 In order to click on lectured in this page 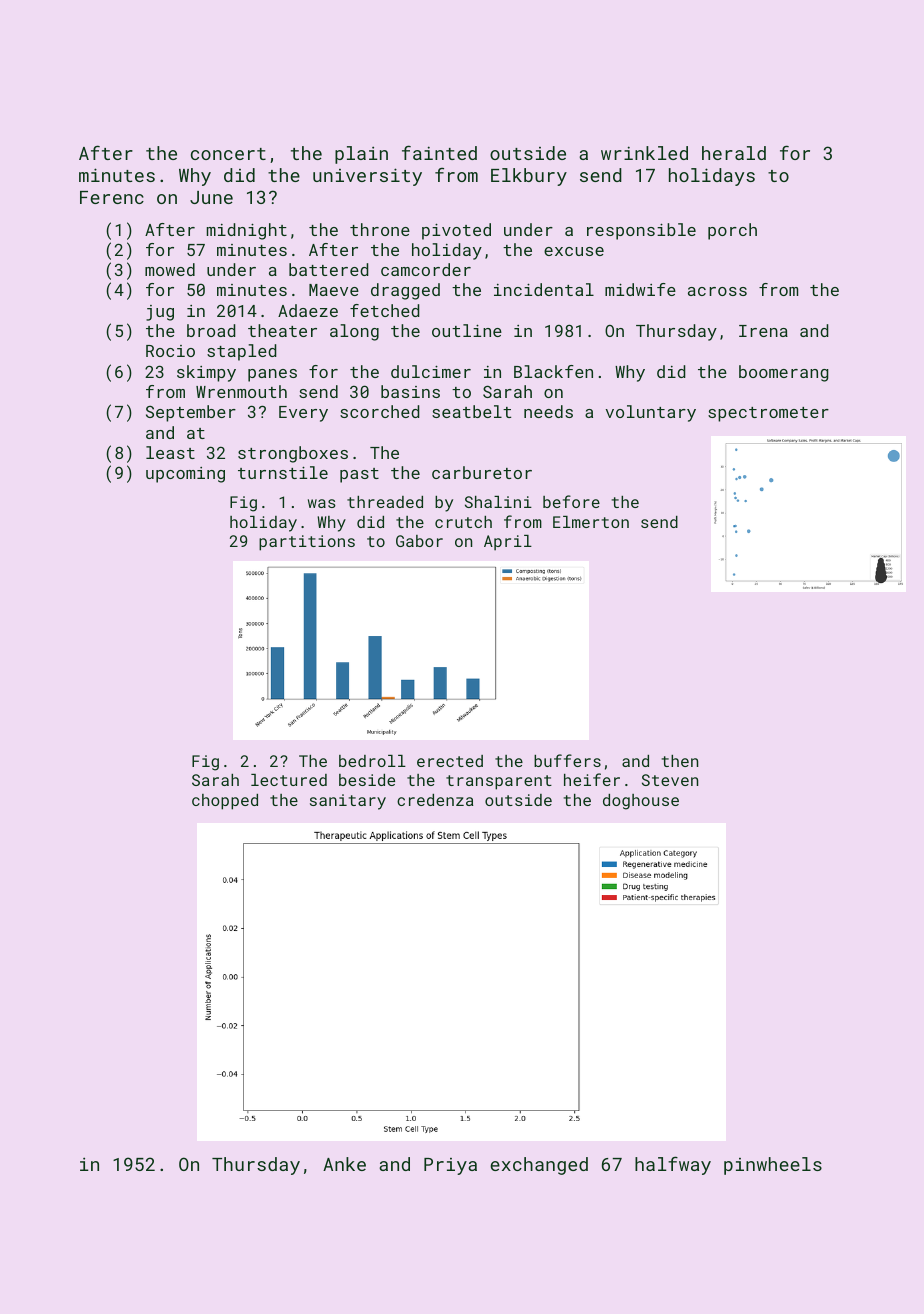, I will do `click(289, 780)`.
